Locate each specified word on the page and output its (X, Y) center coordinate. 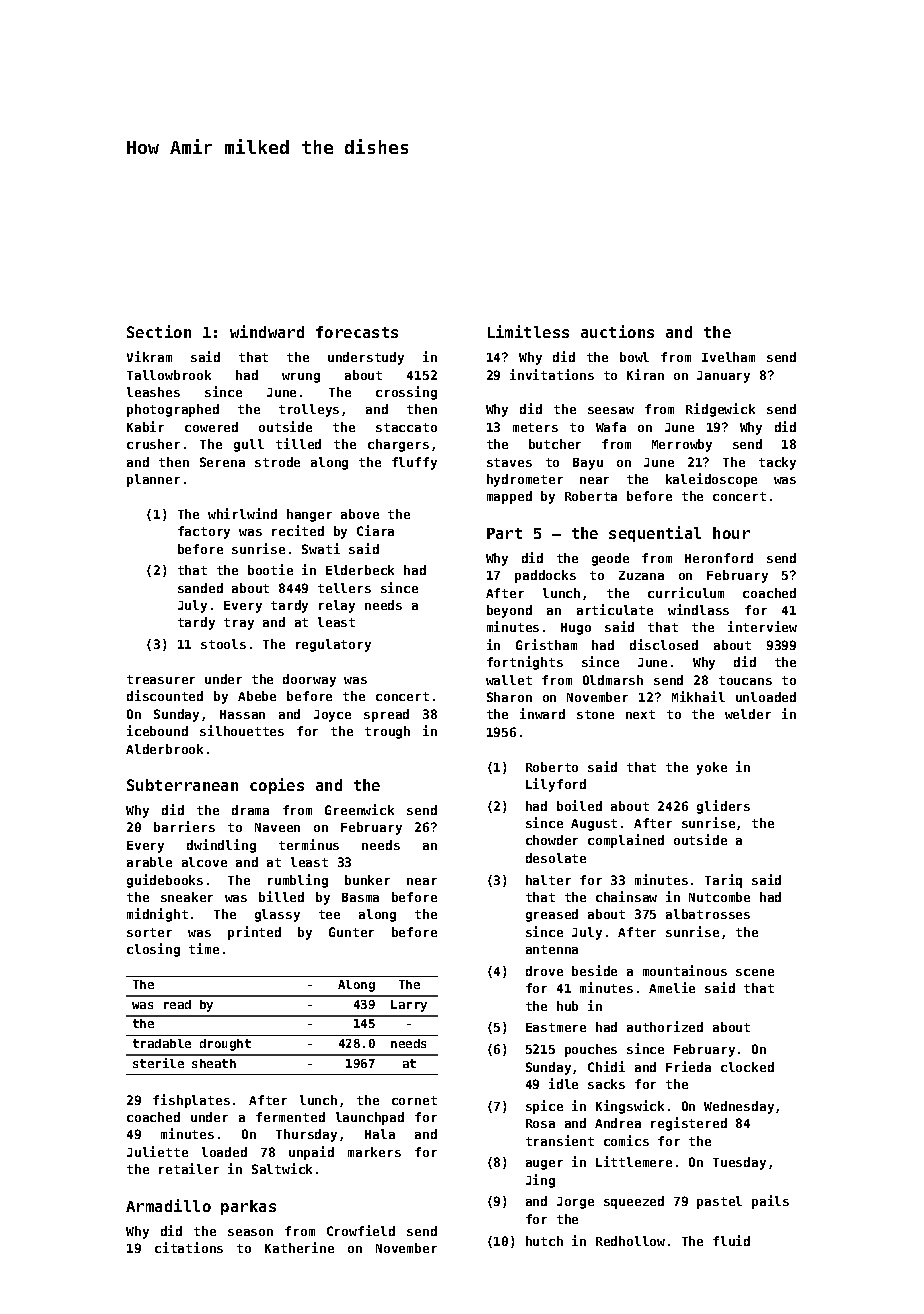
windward (267, 331)
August (594, 825)
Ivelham (728, 357)
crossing (406, 393)
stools (223, 644)
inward (542, 713)
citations (189, 1247)
